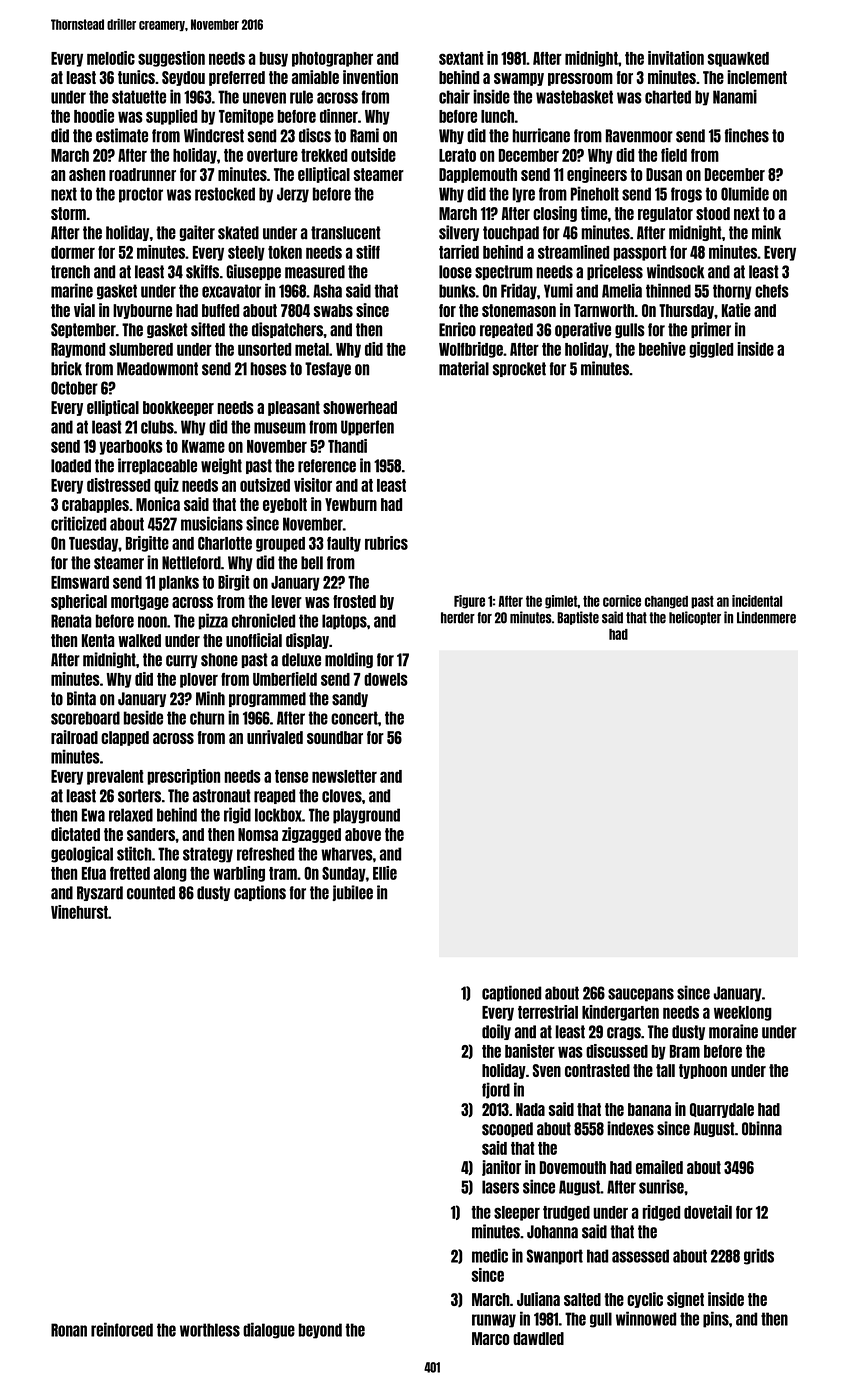 This screenshot has width=849, height=1400. Describe the element at coordinates (301, 97) in the screenshot. I see `rule` at that location.
